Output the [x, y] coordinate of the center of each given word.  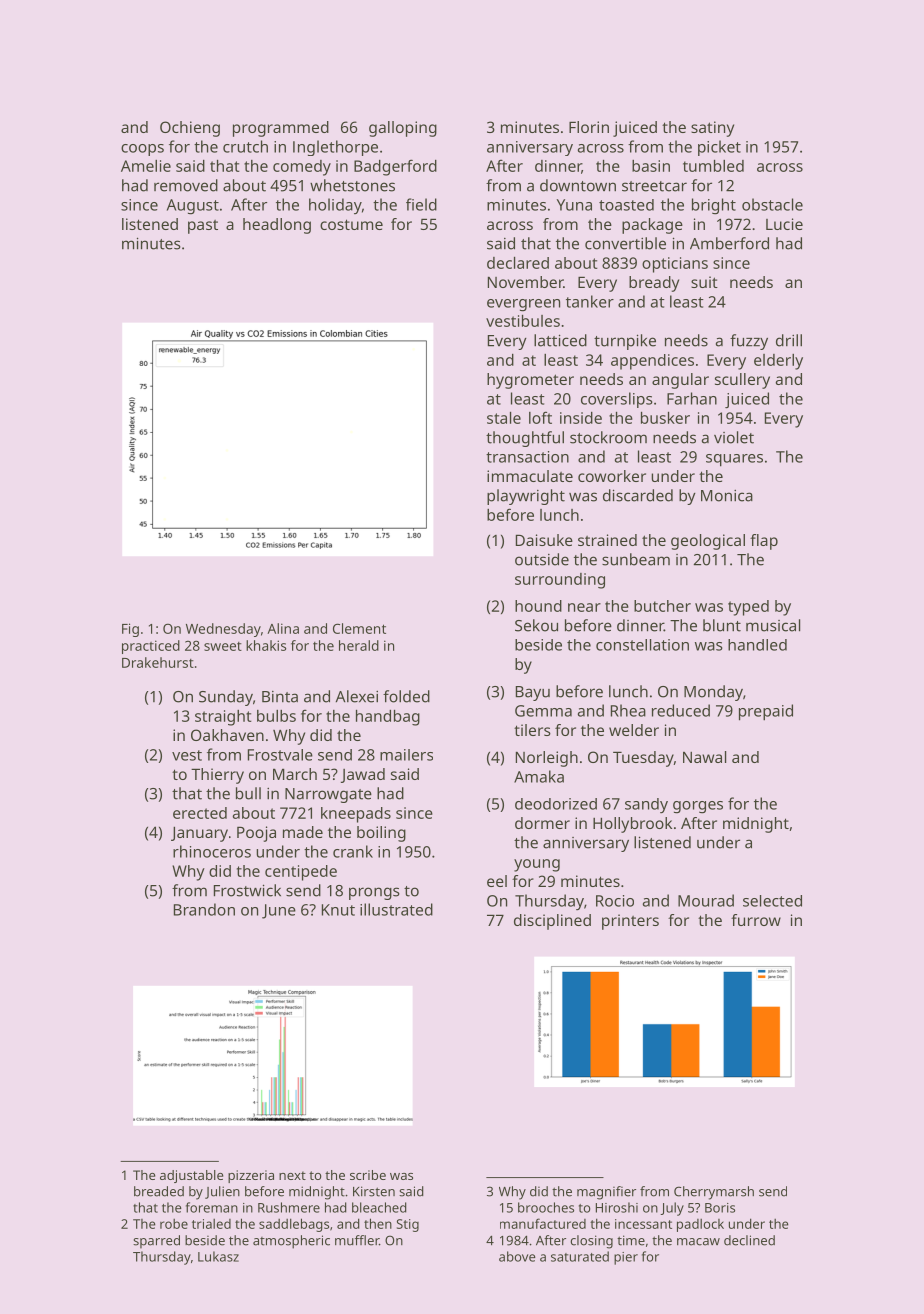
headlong [277, 226]
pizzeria [251, 1176]
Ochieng [190, 129]
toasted [626, 205]
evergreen [523, 305]
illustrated [396, 909]
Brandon [204, 909]
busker [665, 418]
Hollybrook [632, 825]
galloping [403, 129]
